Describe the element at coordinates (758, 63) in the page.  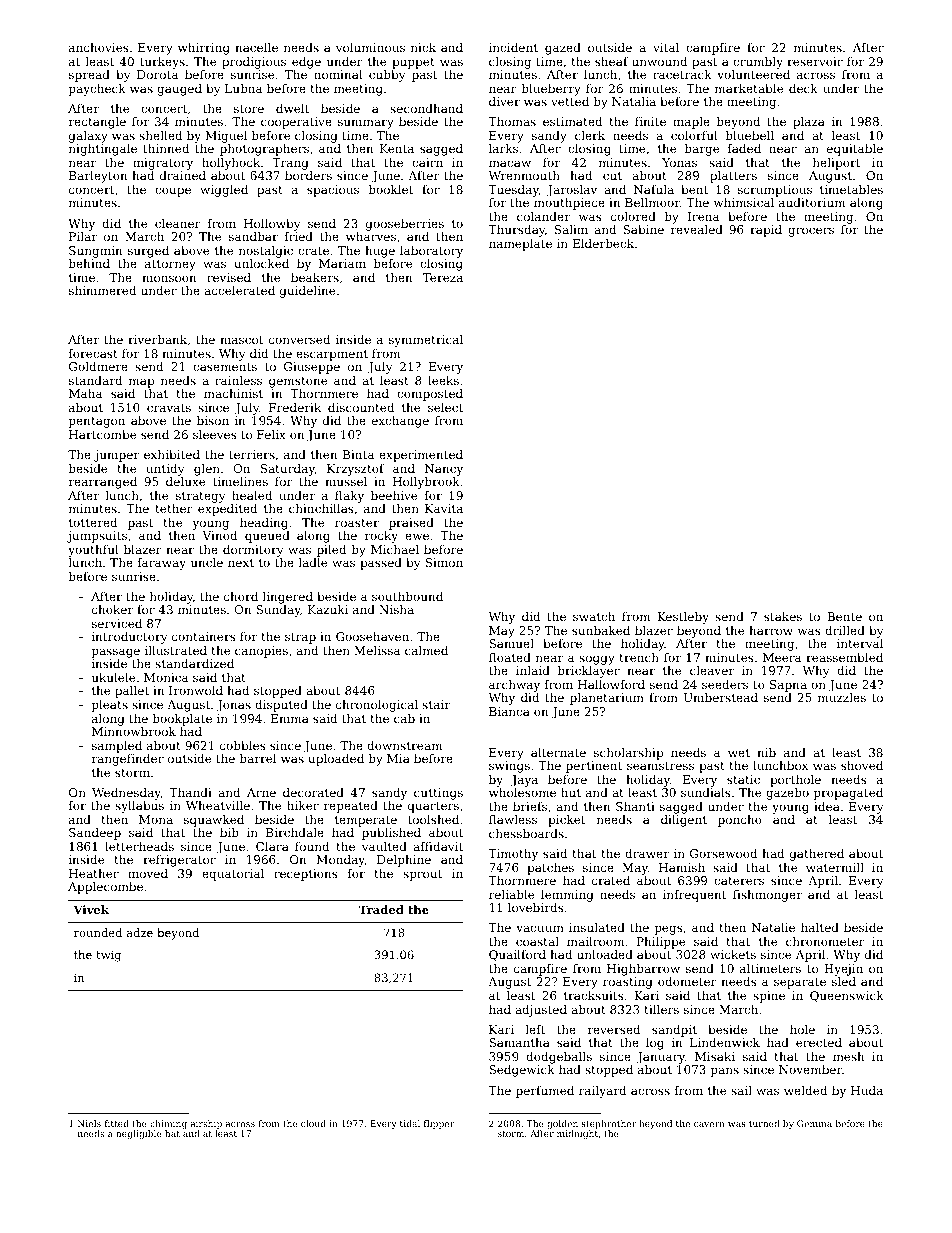
I see `crumbly` at that location.
